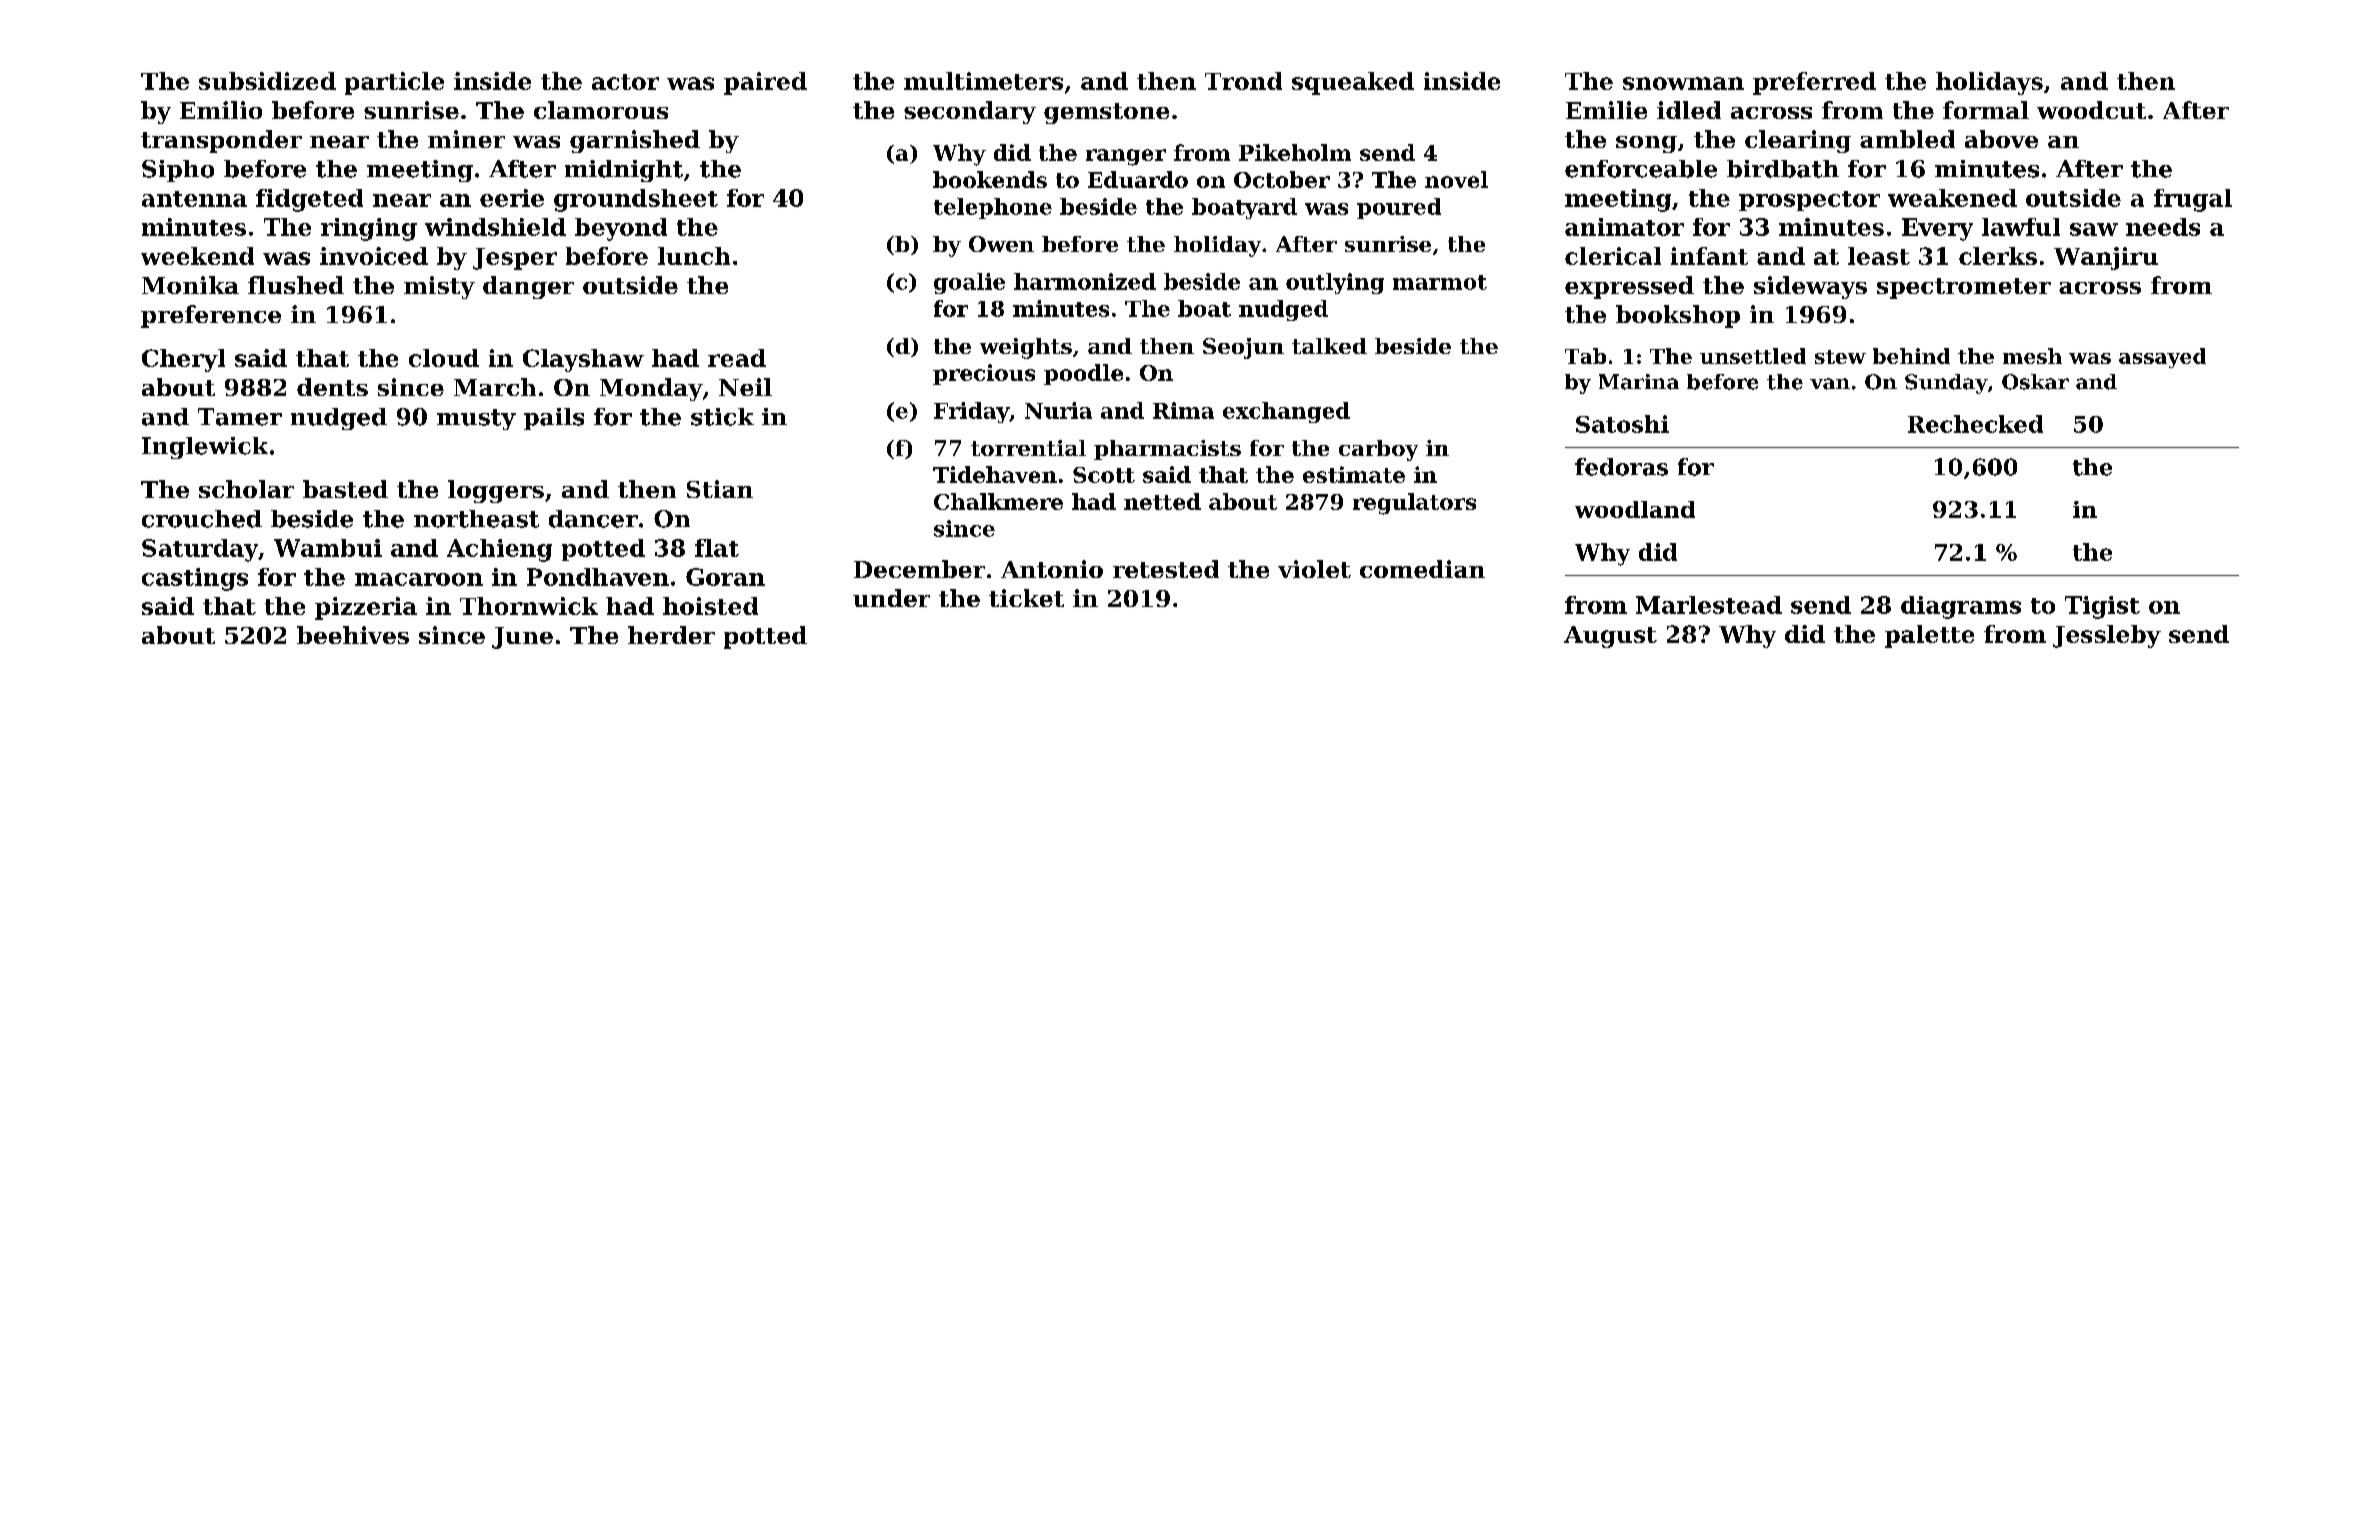 The width and height of the screenshot is (2380, 1540). Describe the element at coordinates (1709, 605) in the screenshot. I see `Marlestead` at that location.
